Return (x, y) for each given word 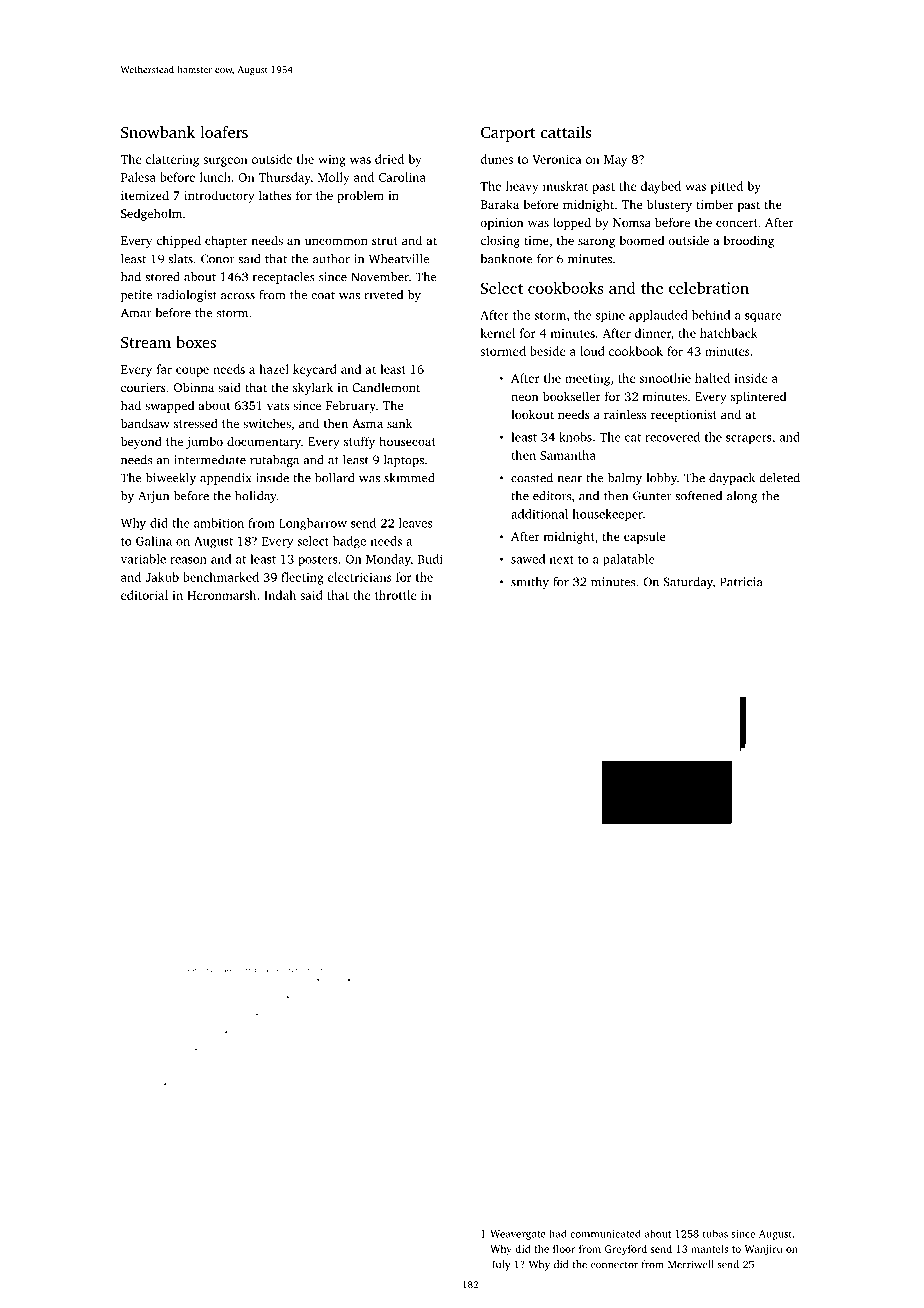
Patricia (741, 582)
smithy (530, 583)
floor (564, 1249)
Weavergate (518, 1235)
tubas (715, 1233)
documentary (264, 442)
